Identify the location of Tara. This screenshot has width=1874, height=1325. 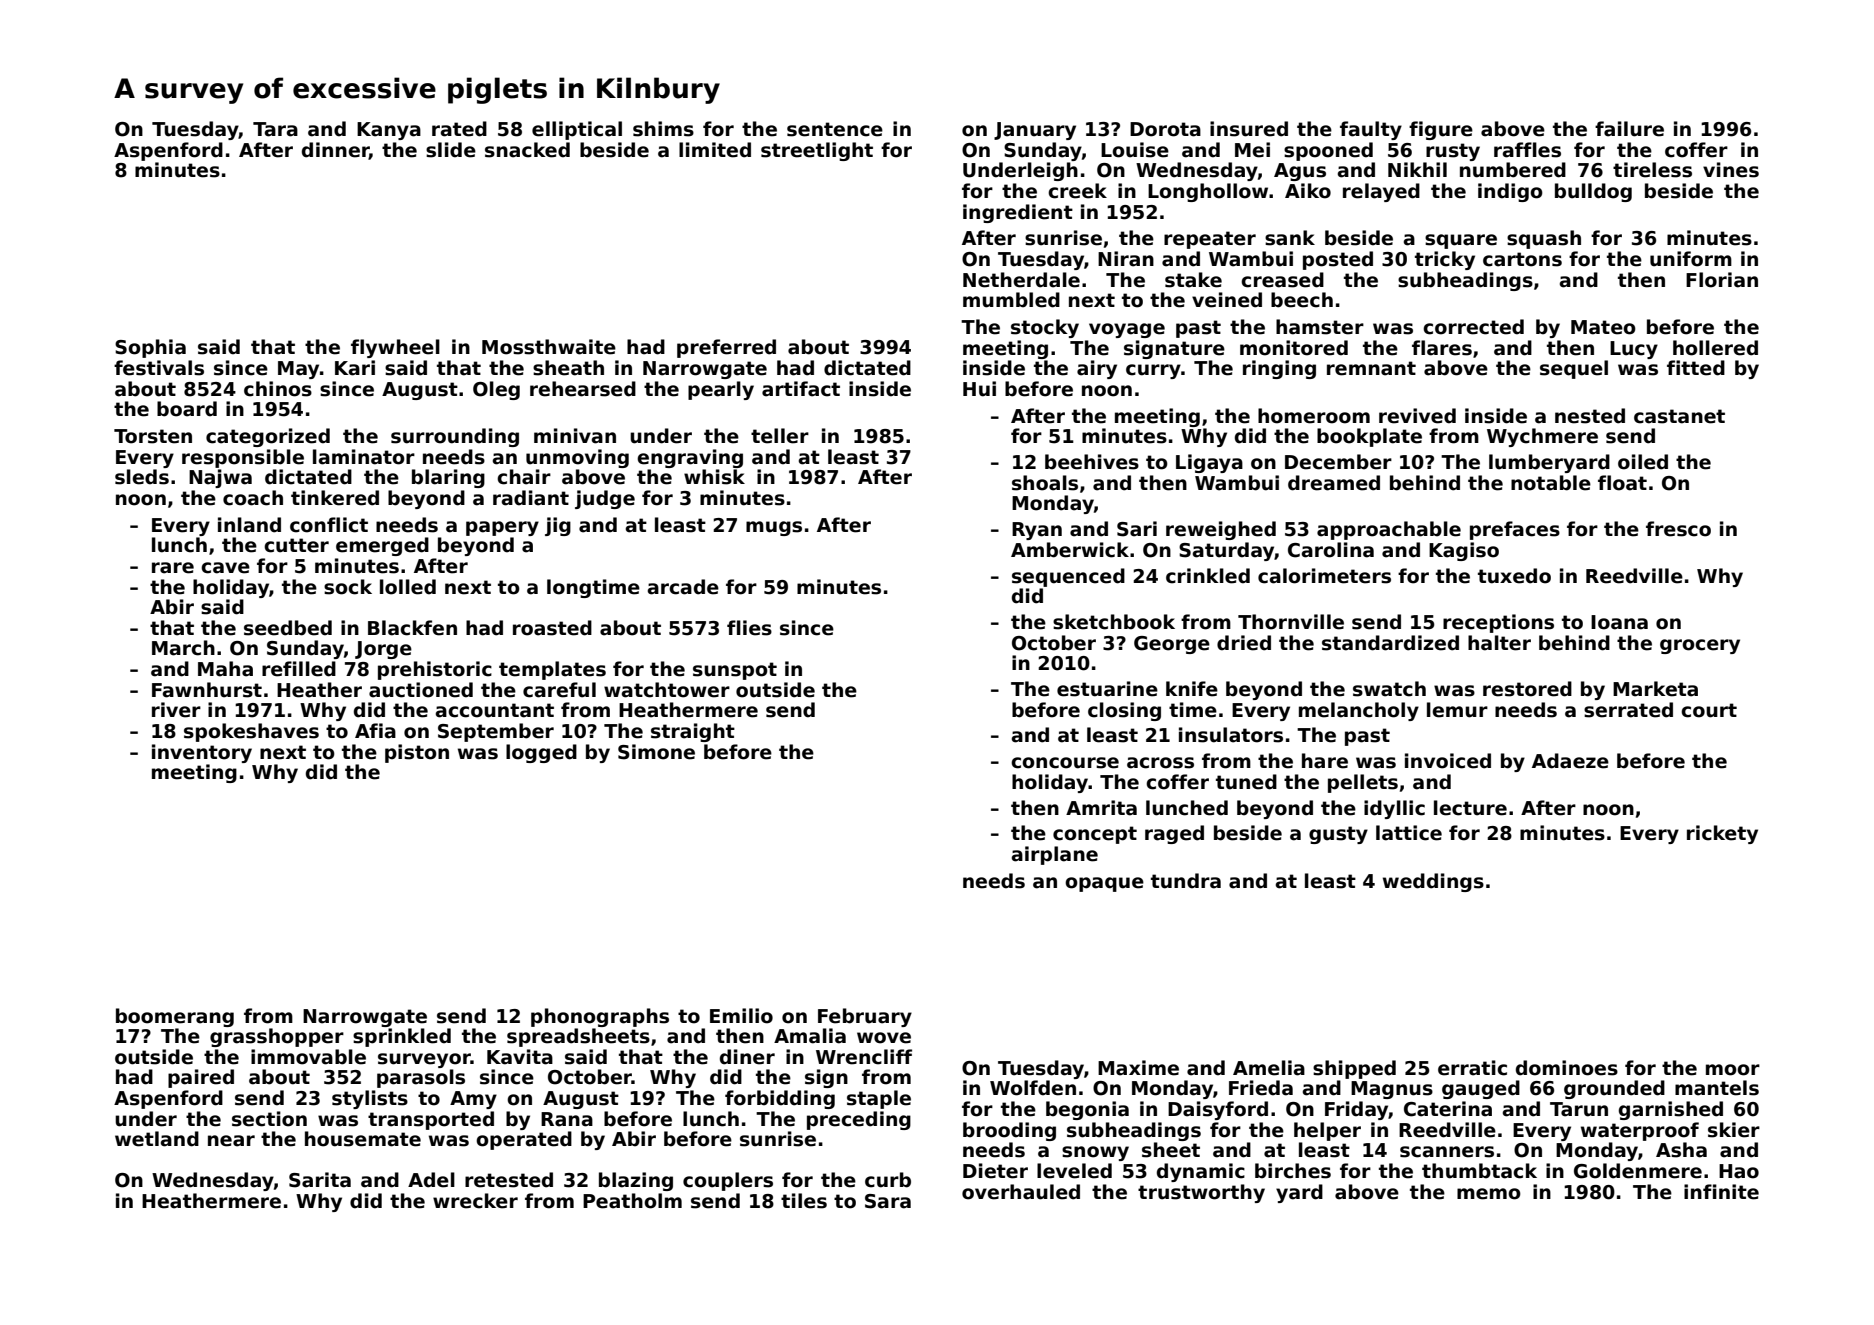
(275, 129).
